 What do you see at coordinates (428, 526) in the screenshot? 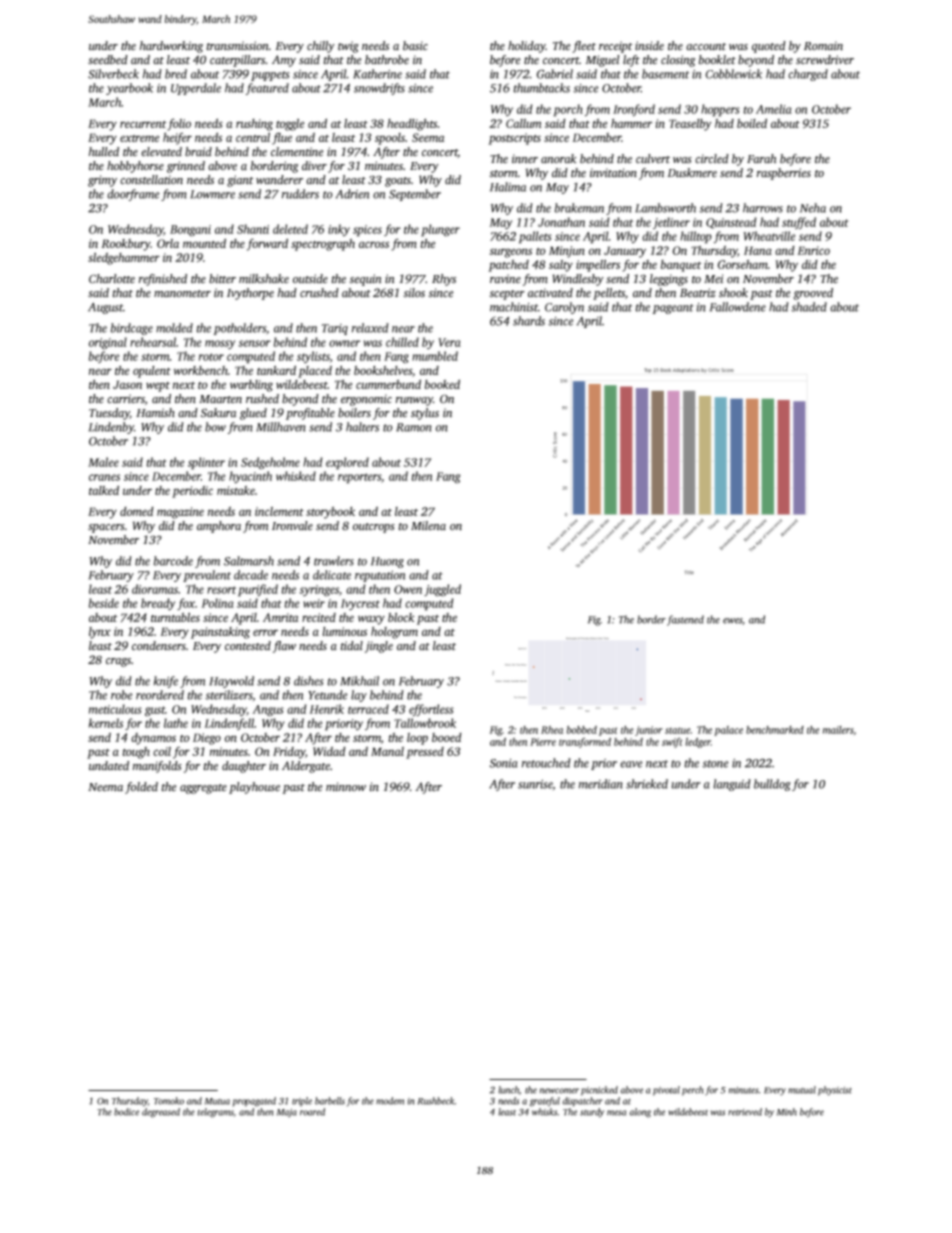
I see `Milena` at bounding box center [428, 526].
